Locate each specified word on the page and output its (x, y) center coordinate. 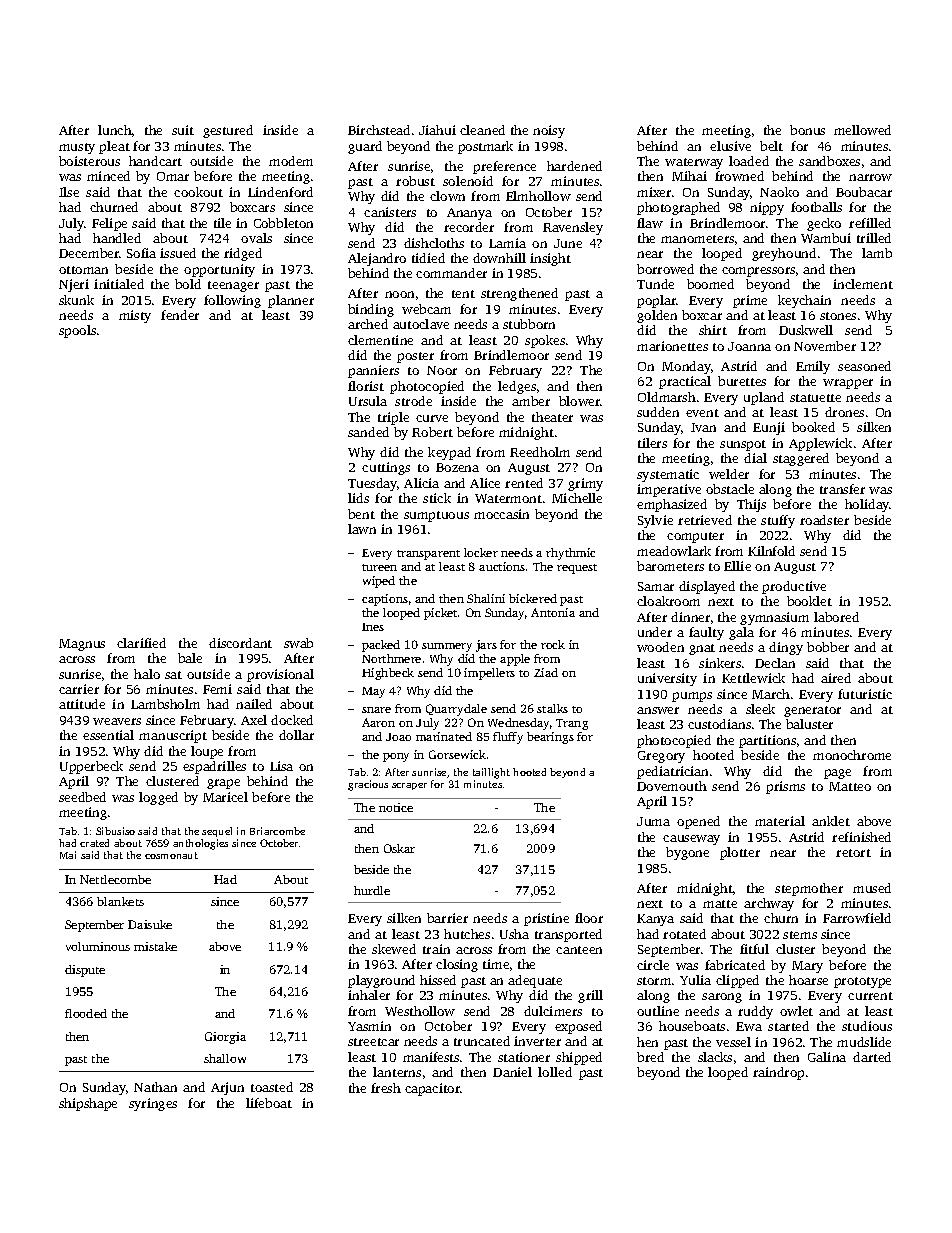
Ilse (69, 192)
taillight (491, 773)
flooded (86, 1013)
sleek (760, 709)
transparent (428, 555)
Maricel (225, 797)
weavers (117, 721)
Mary (807, 967)
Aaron (378, 722)
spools (77, 331)
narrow (870, 177)
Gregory (661, 757)
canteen (579, 950)
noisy (549, 131)
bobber (828, 647)
